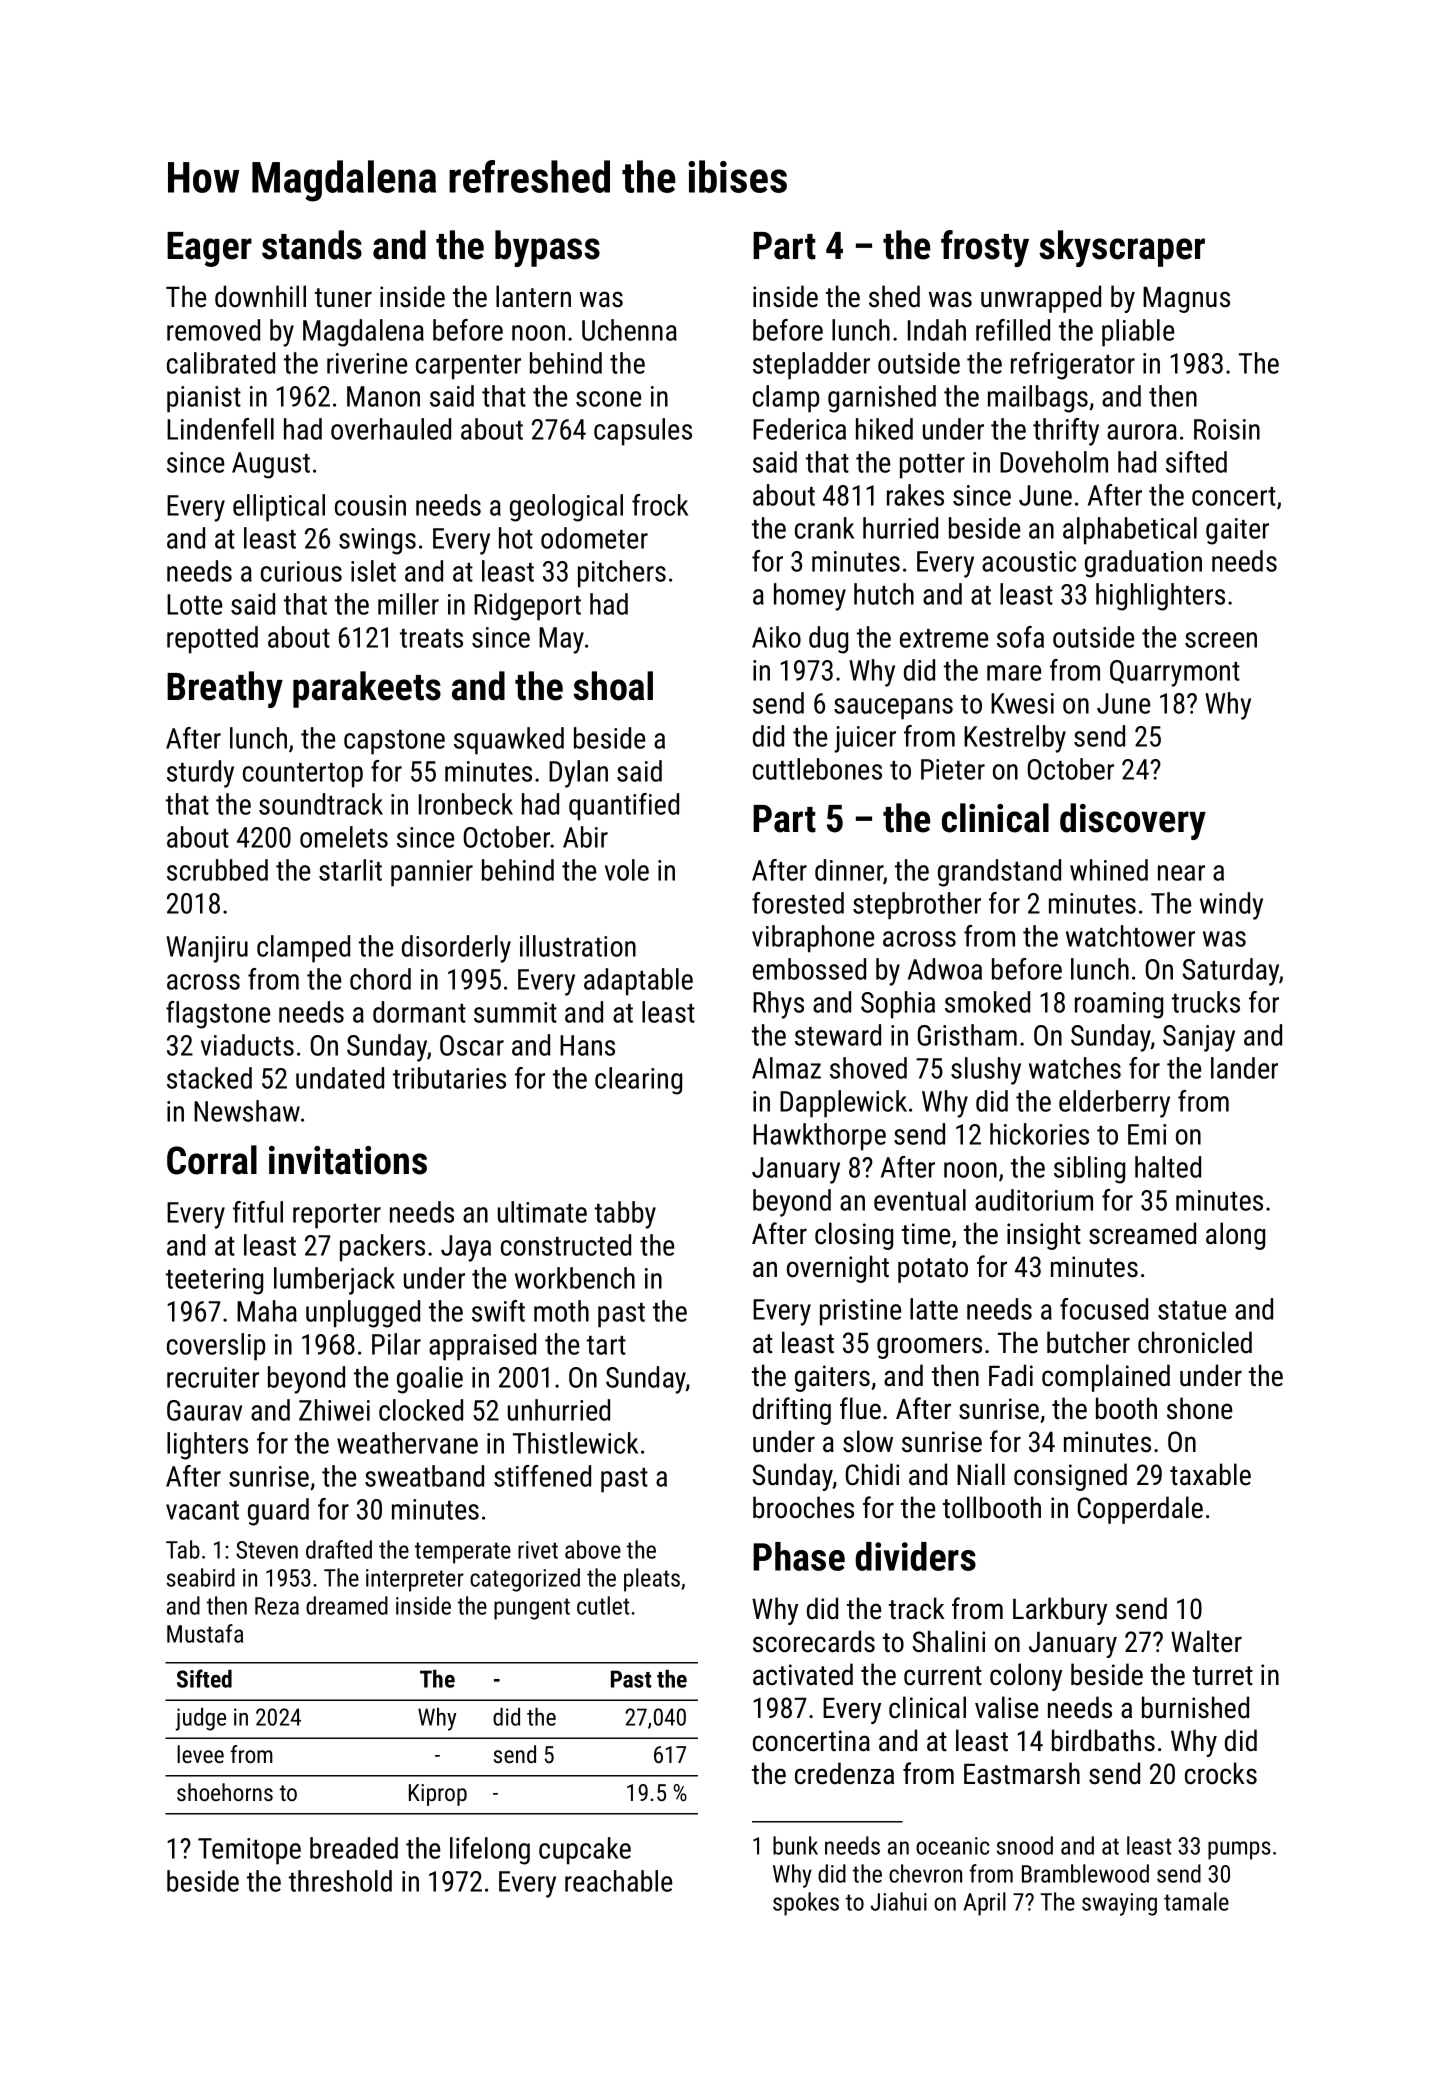 The image size is (1450, 2100). Describe the element at coordinates (278, 1512) in the screenshot. I see `guard` at that location.
